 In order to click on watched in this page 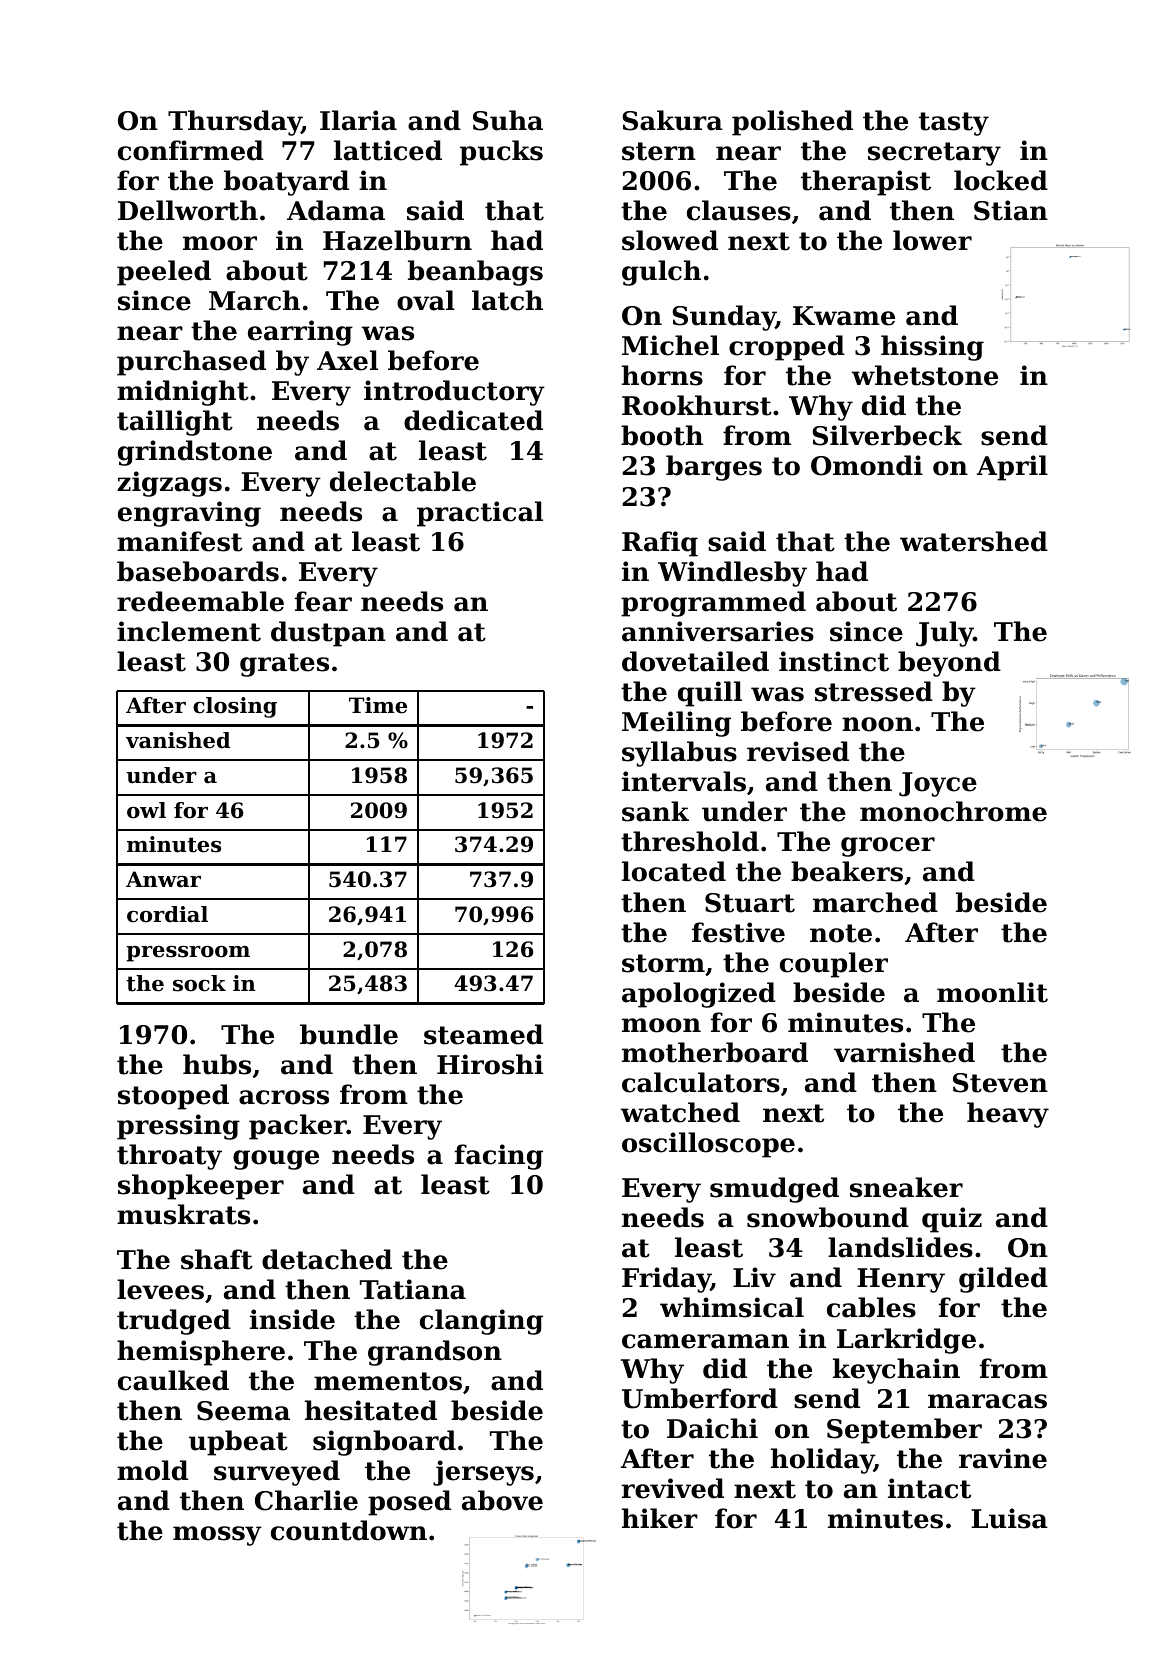, I will do `click(680, 1112)`.
